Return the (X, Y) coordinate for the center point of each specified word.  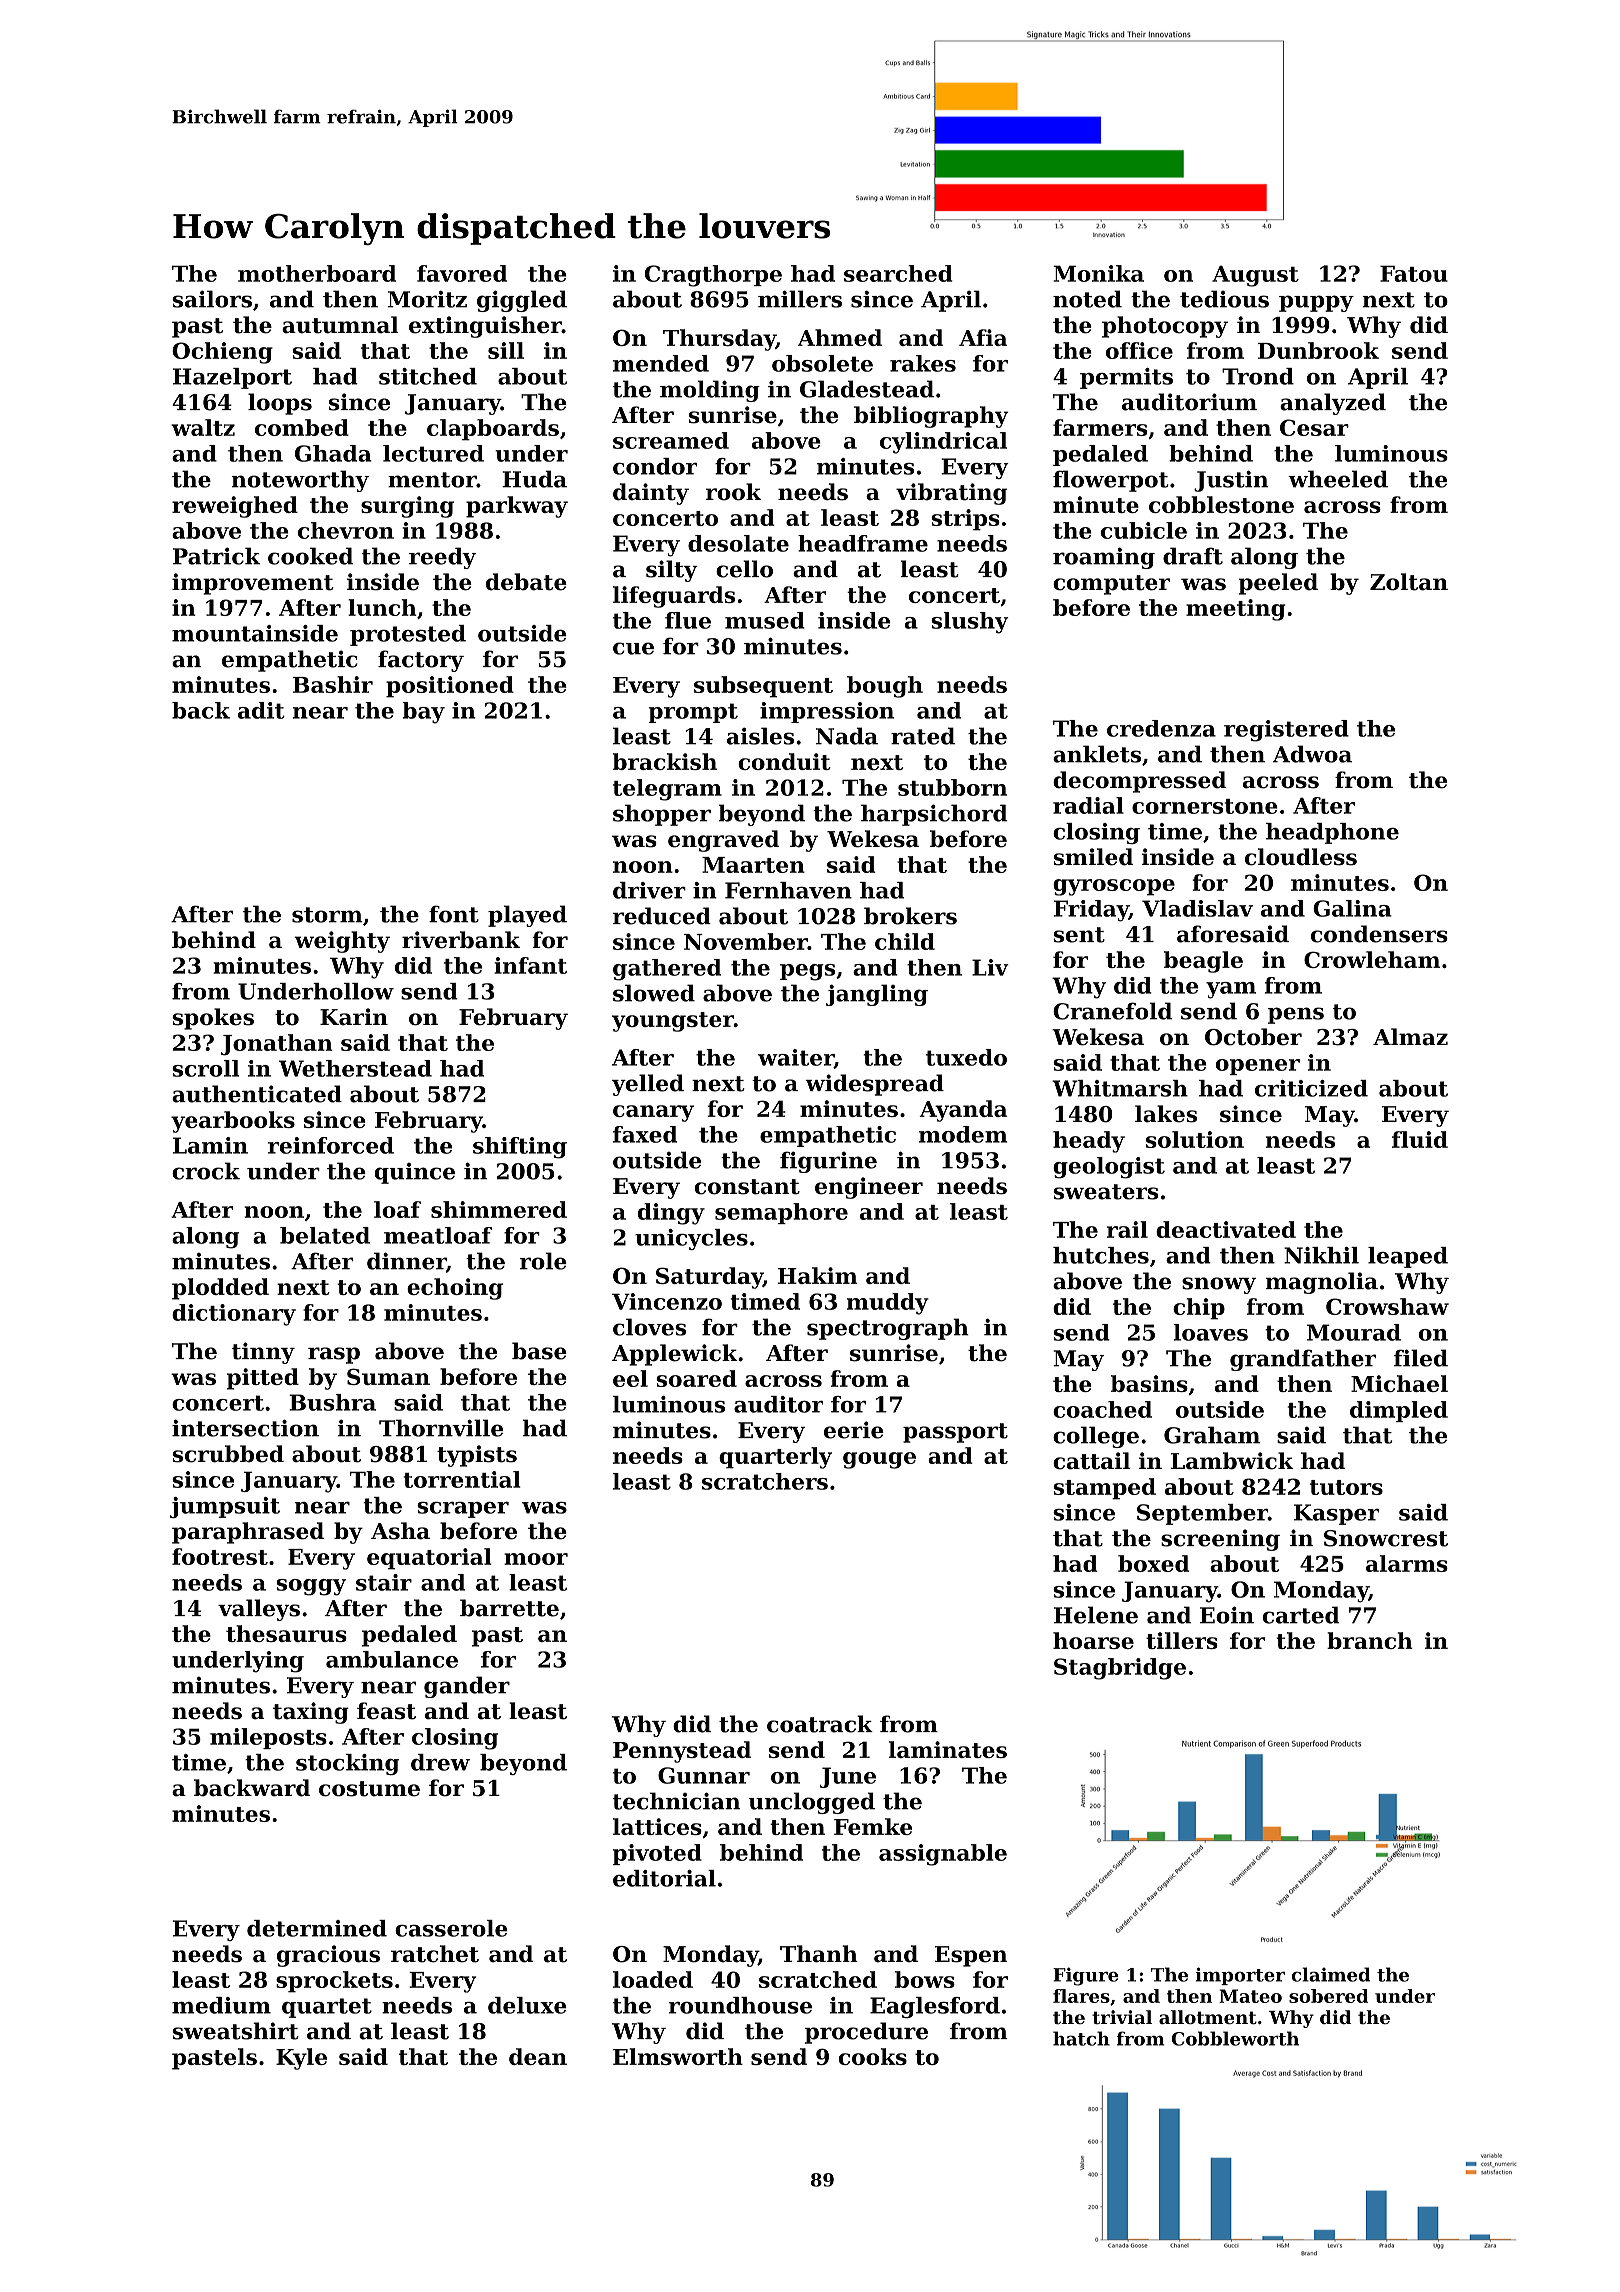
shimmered (499, 1209)
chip (1199, 1309)
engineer (869, 1188)
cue (633, 648)
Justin (1231, 481)
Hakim (818, 1275)
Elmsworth (678, 2056)
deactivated (1226, 1229)
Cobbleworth (1235, 2038)
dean (538, 2056)
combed (302, 427)
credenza (1161, 728)
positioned (450, 687)
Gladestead (867, 389)
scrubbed (228, 1454)
